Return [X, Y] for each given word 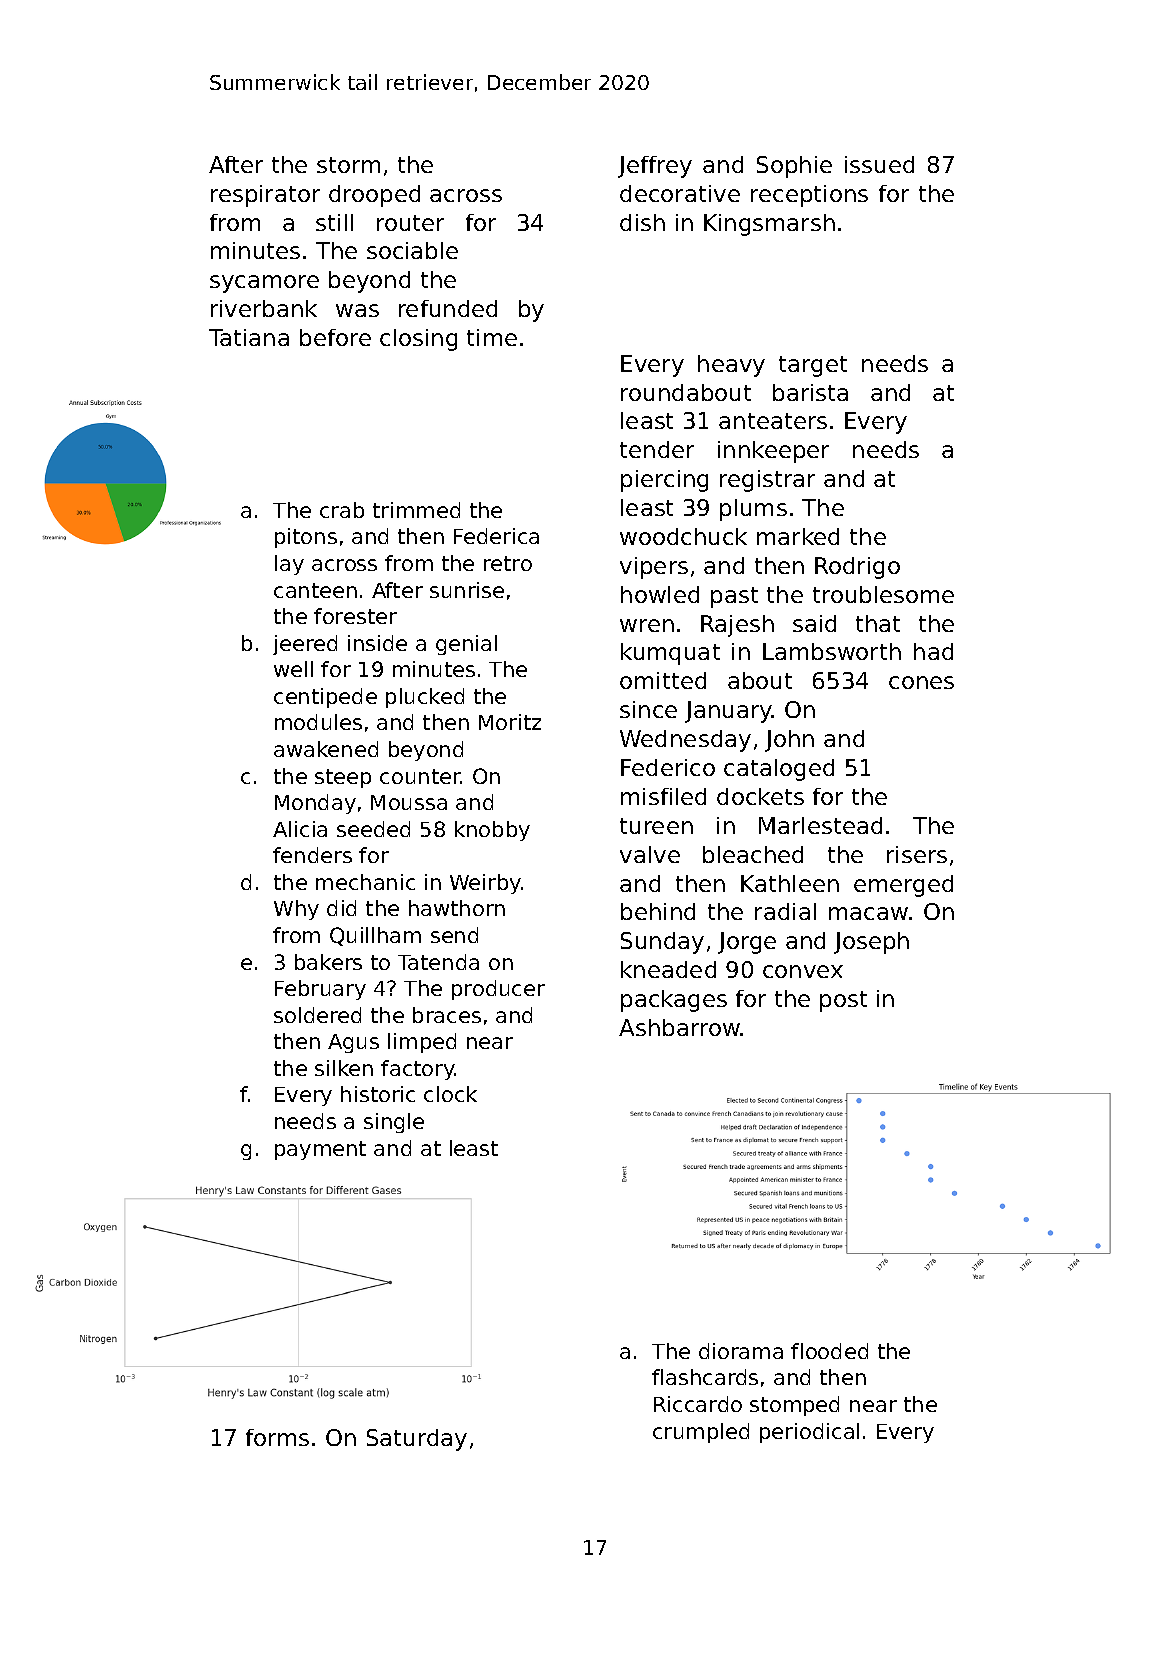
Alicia [300, 829]
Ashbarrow [680, 1027]
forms [277, 1437]
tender [657, 449]
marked [798, 536]
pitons [306, 538]
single [394, 1123]
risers [917, 854]
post [843, 1001]
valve [650, 854]
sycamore [264, 284]
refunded [448, 308]
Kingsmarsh [769, 225]
